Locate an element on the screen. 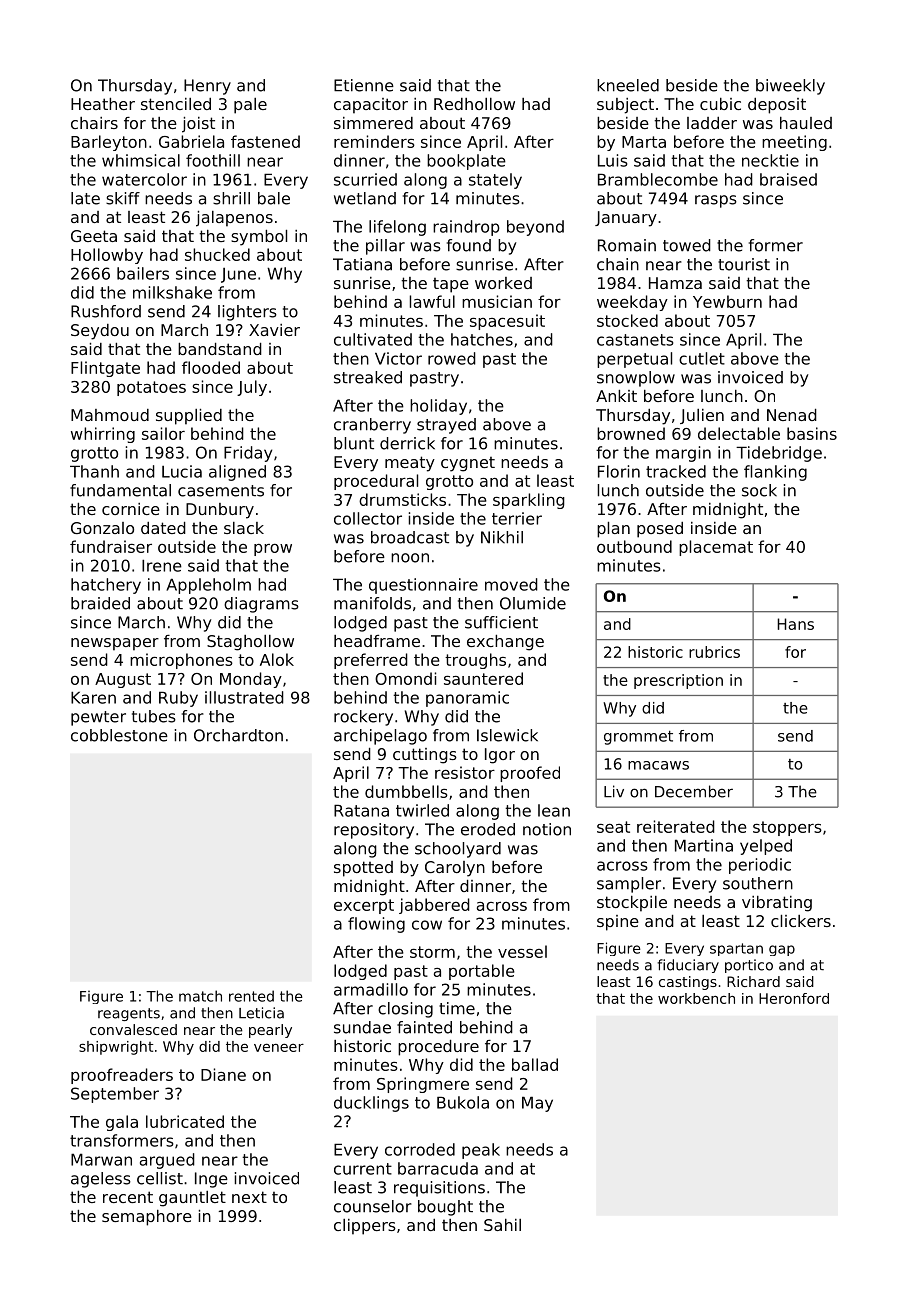 This screenshot has height=1316, width=908. stenciled is located at coordinates (176, 104).
